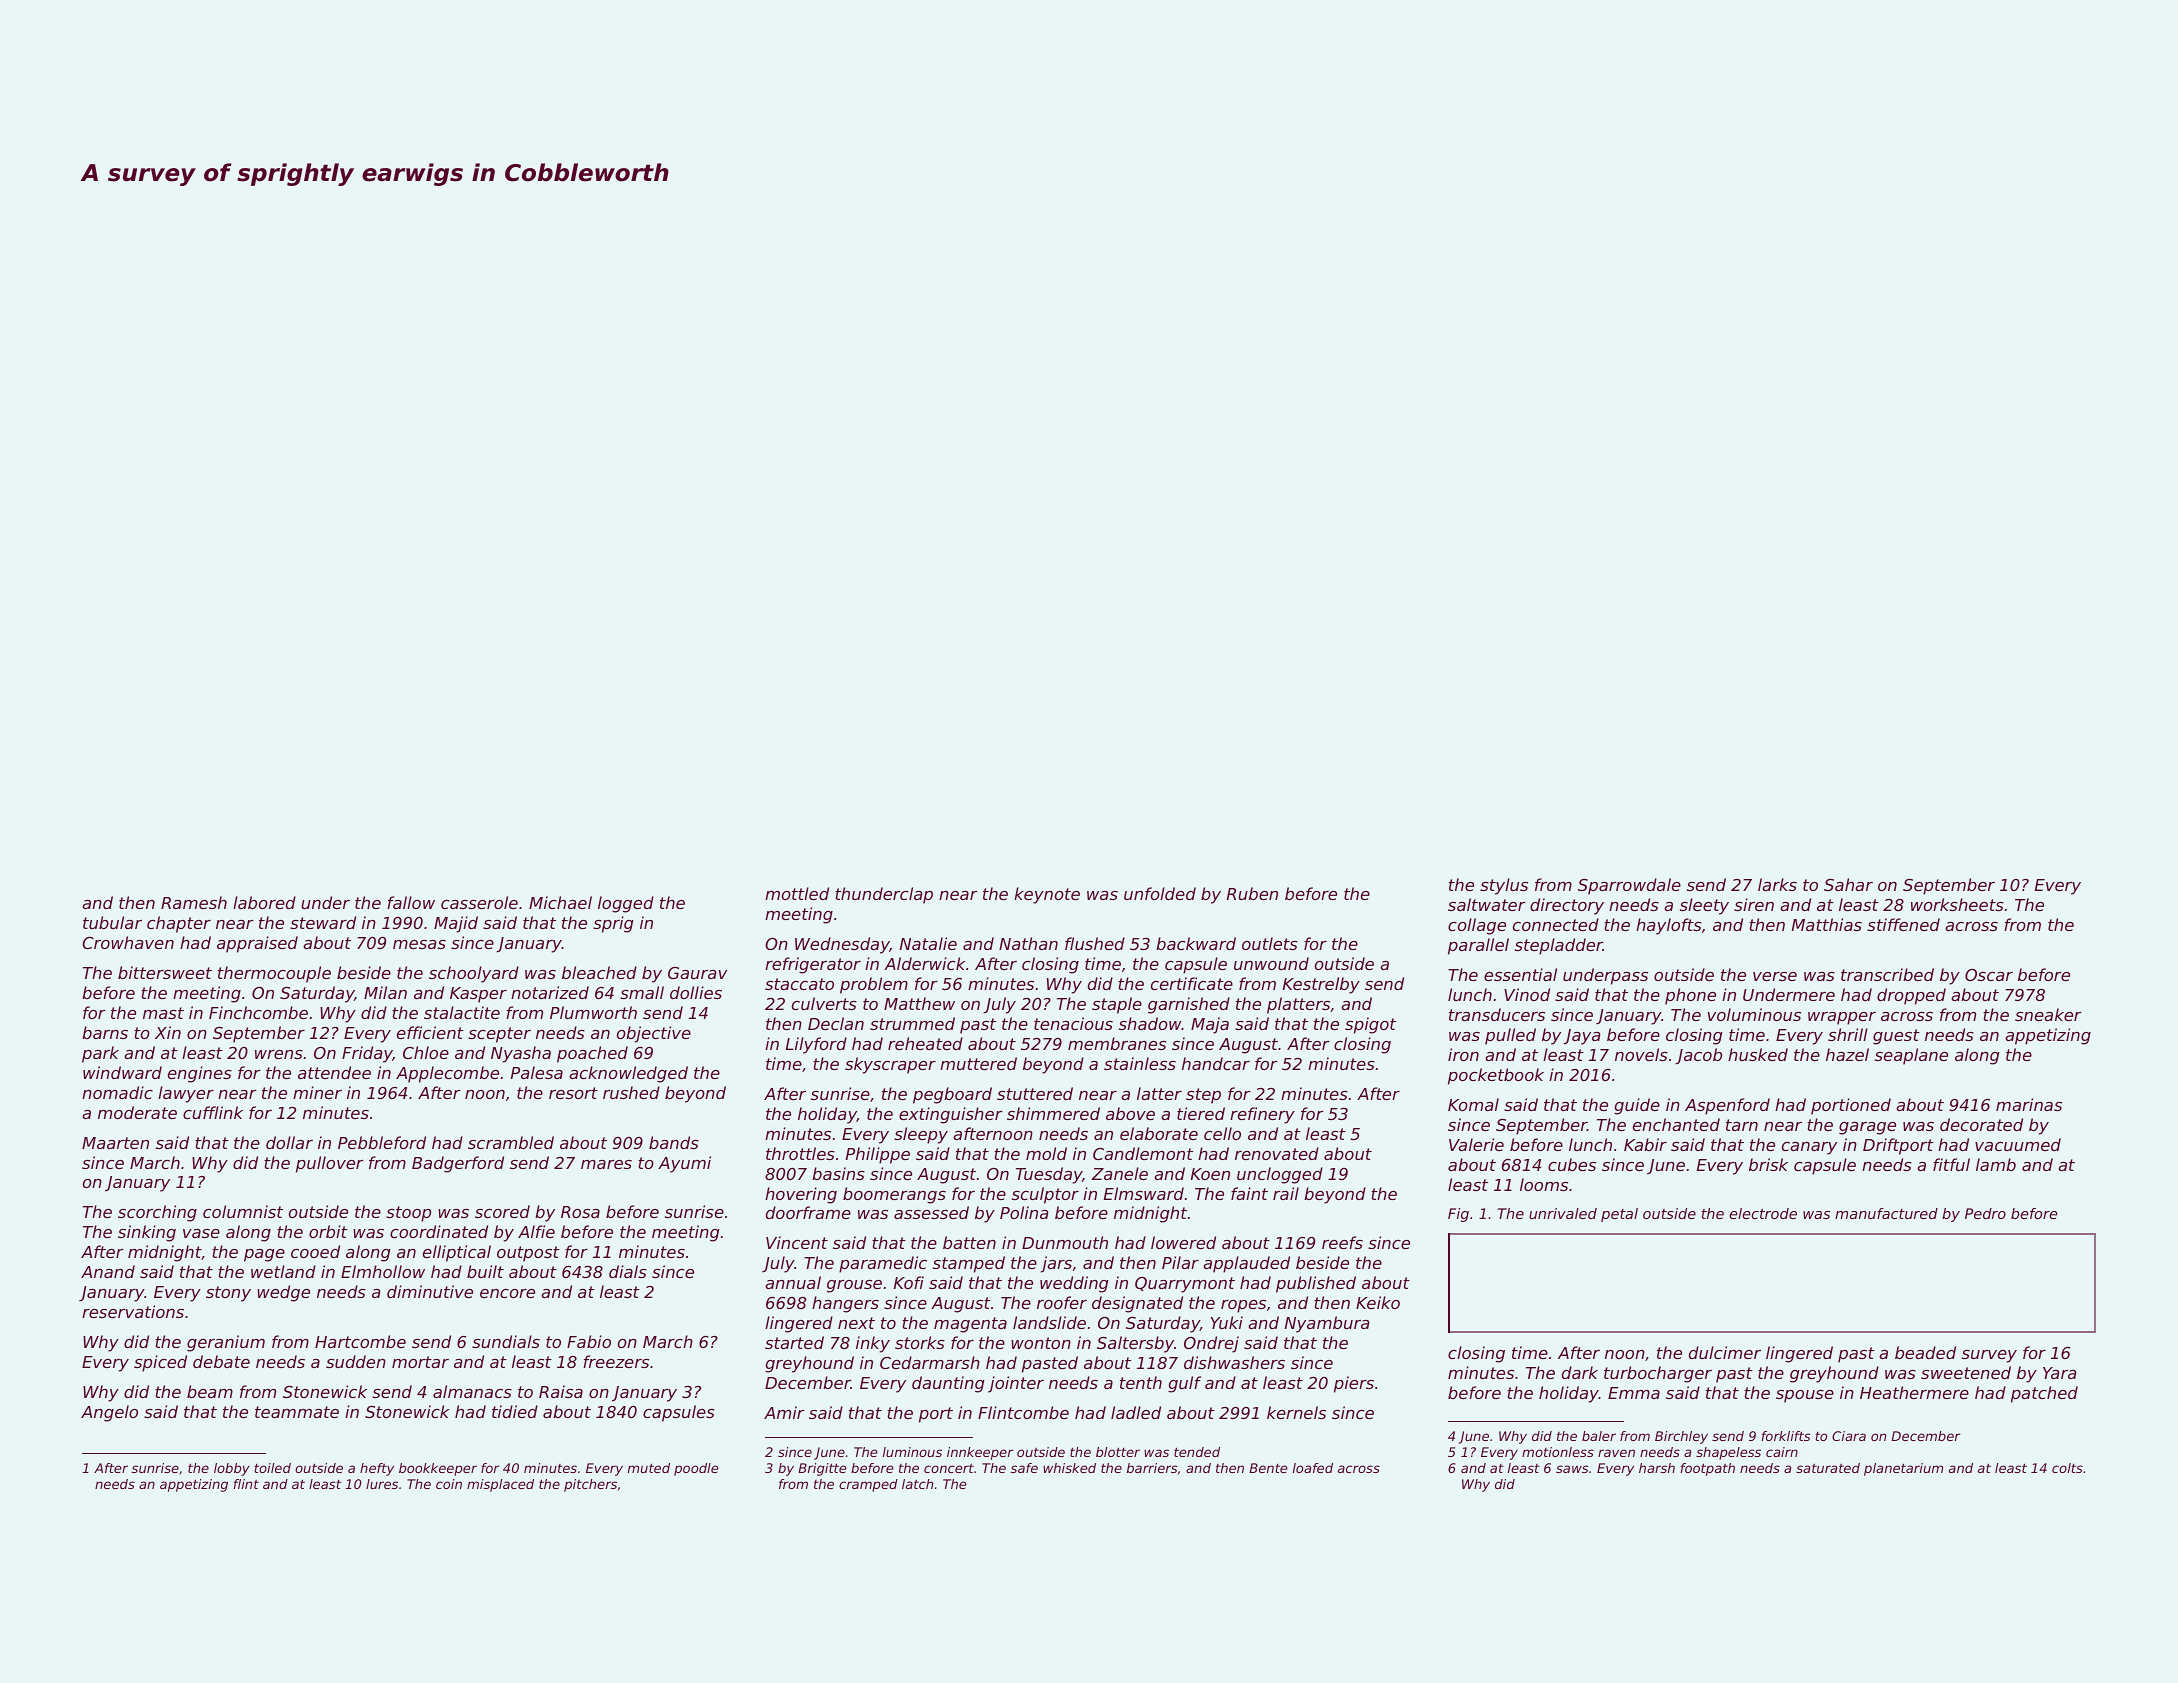 The image size is (2178, 1683). I want to click on staple, so click(1117, 1005).
